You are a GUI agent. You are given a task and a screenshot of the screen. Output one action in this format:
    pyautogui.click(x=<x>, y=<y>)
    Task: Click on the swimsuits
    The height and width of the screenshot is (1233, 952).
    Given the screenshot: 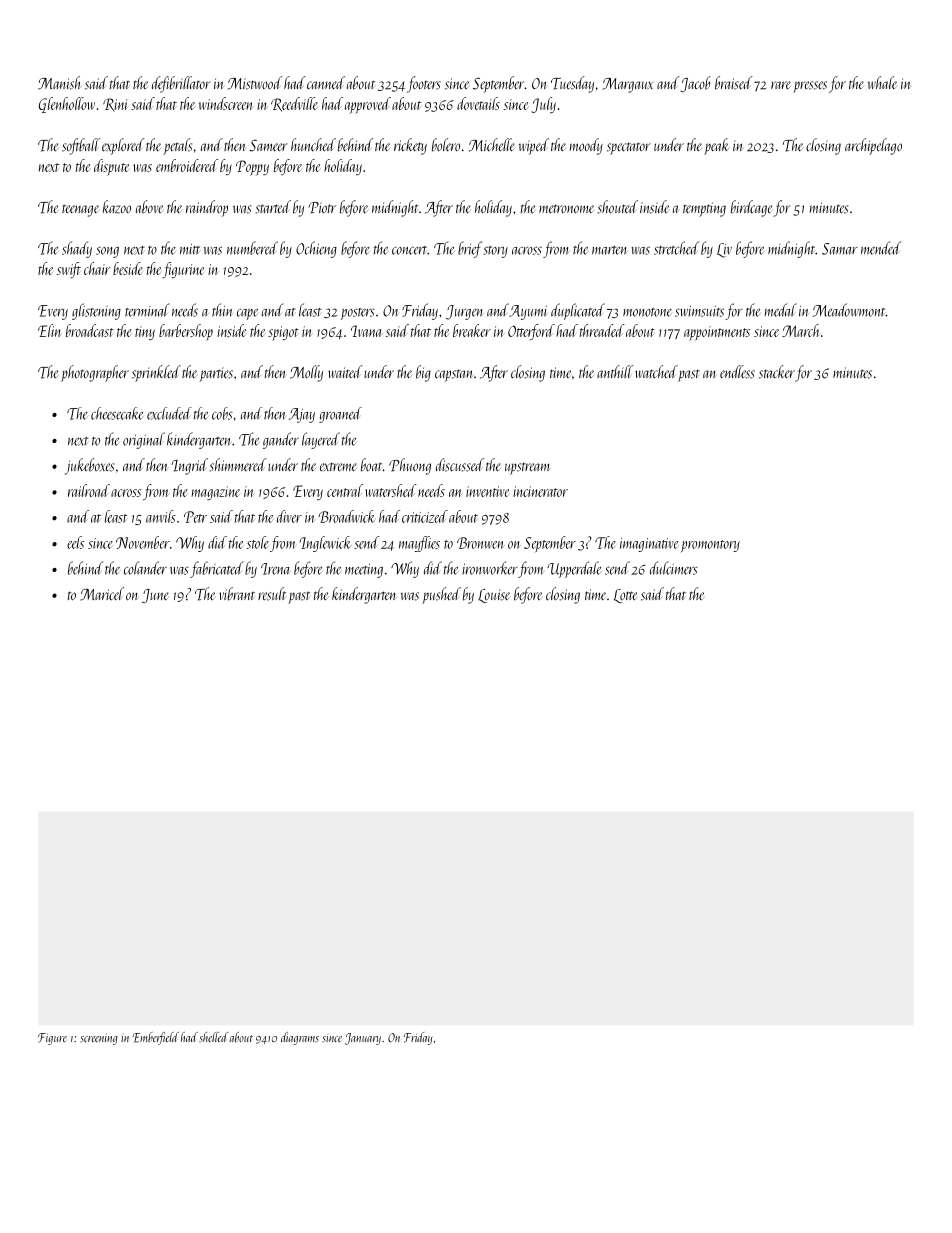 What is the action you would take?
    pyautogui.click(x=699, y=311)
